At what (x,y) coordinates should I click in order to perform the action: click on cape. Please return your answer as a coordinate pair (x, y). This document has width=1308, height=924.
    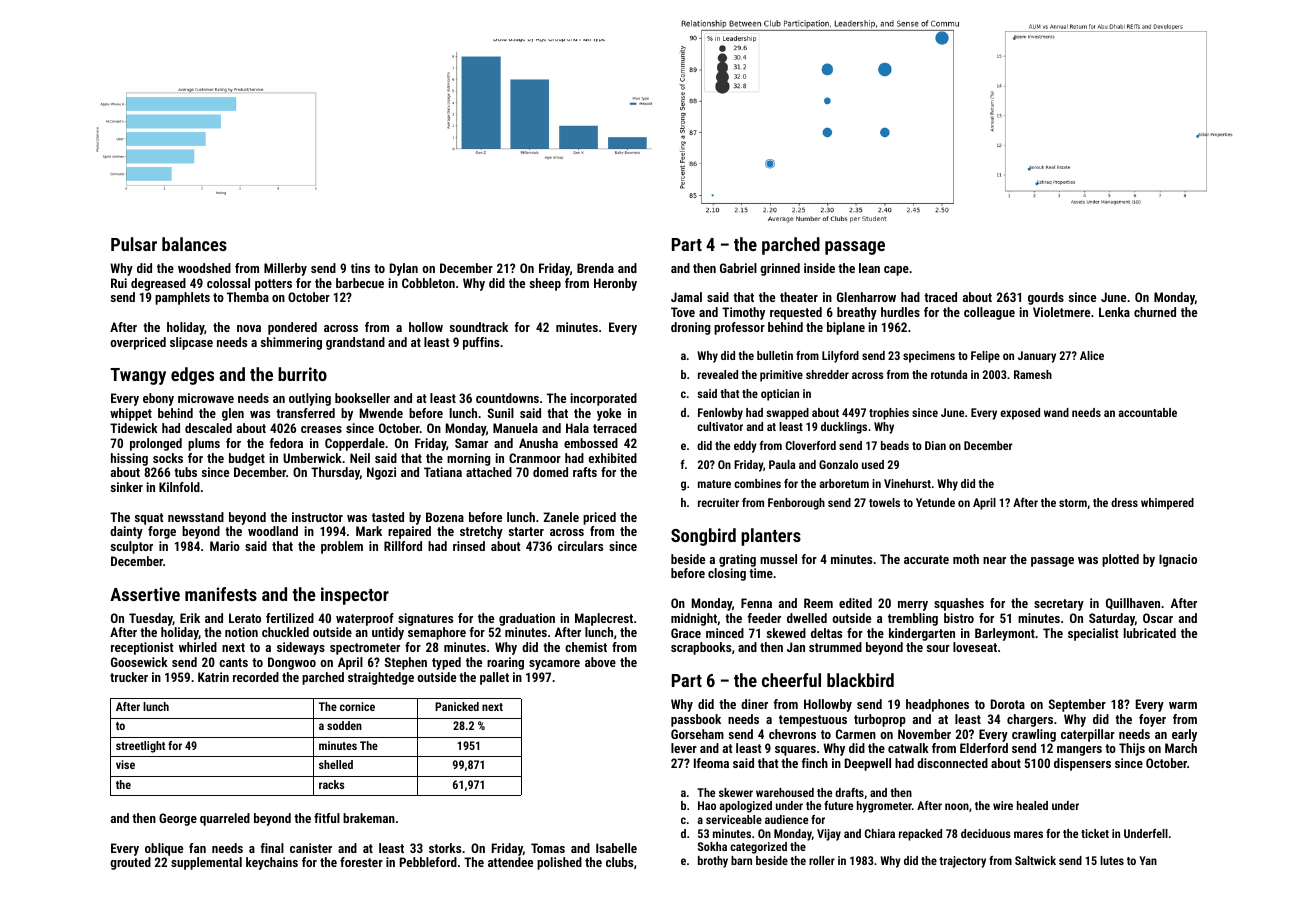
    Looking at the image, I should click on (896, 271).
